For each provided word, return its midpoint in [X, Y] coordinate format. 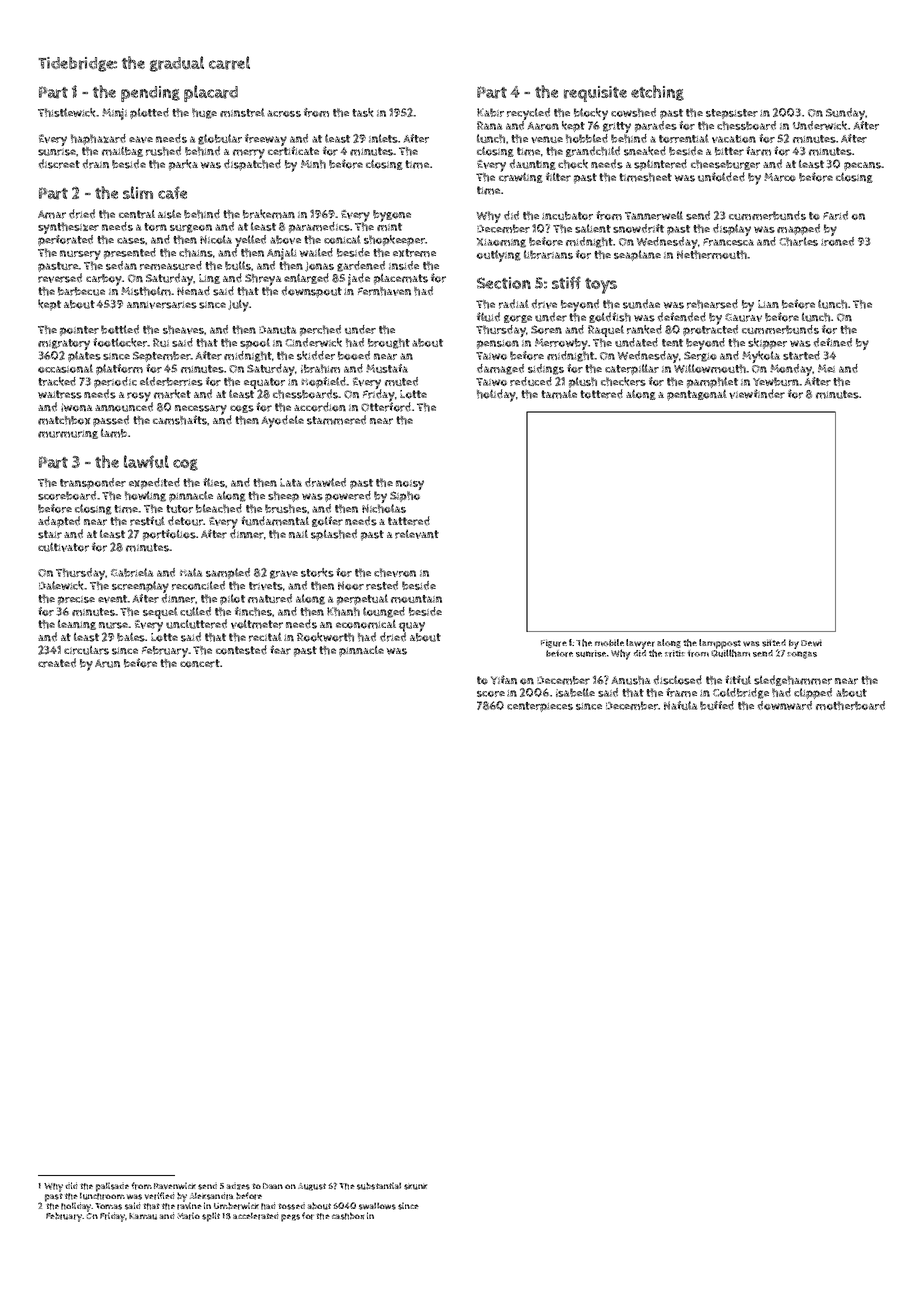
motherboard [850, 705]
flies [214, 482]
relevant [417, 534]
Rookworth [325, 637]
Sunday [845, 114]
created [57, 663]
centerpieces [540, 707]
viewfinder [757, 394]
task [363, 112]
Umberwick [236, 1206]
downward [785, 705]
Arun [107, 663]
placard [211, 93]
